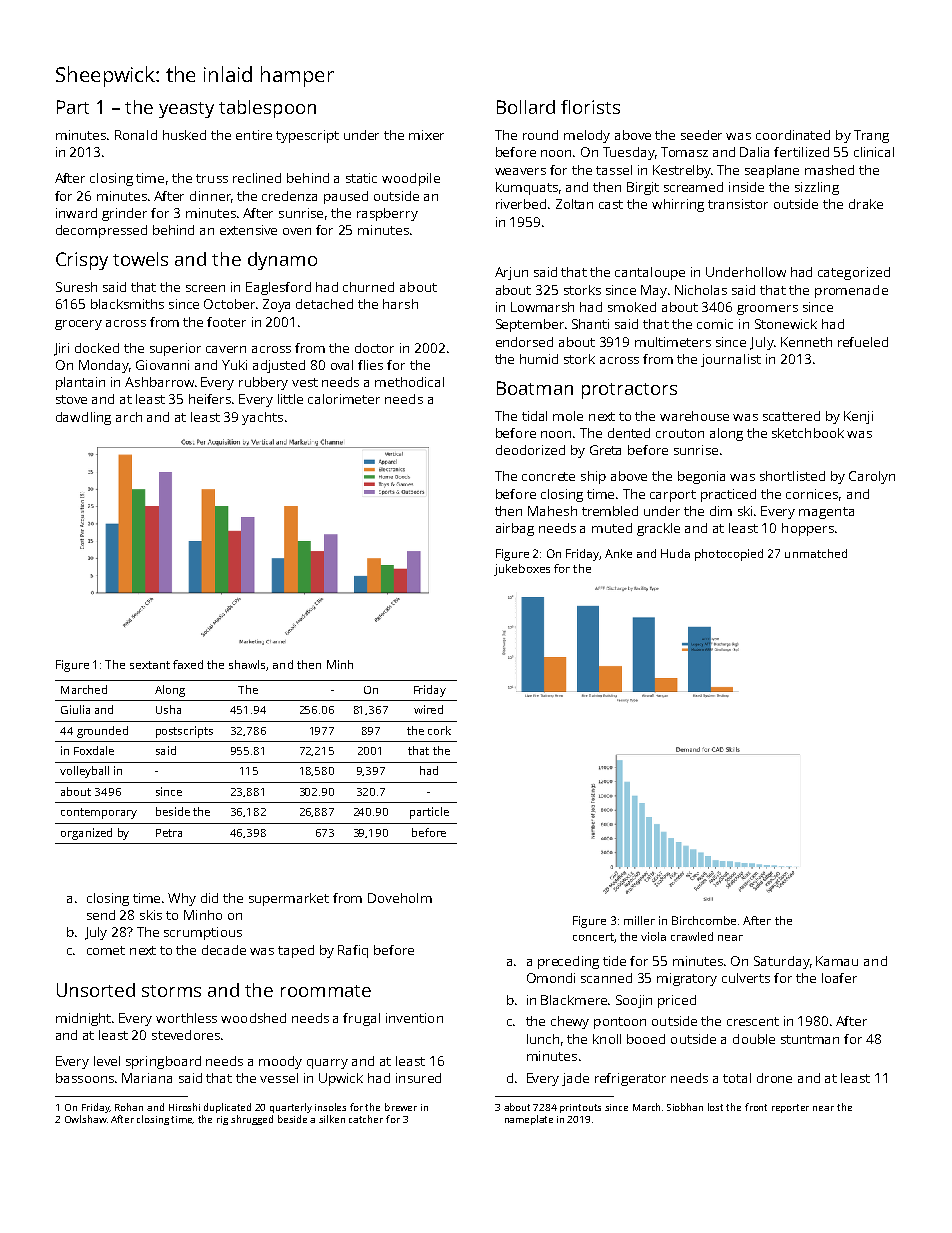 The width and height of the screenshot is (952, 1233). I want to click on screen, so click(205, 288).
